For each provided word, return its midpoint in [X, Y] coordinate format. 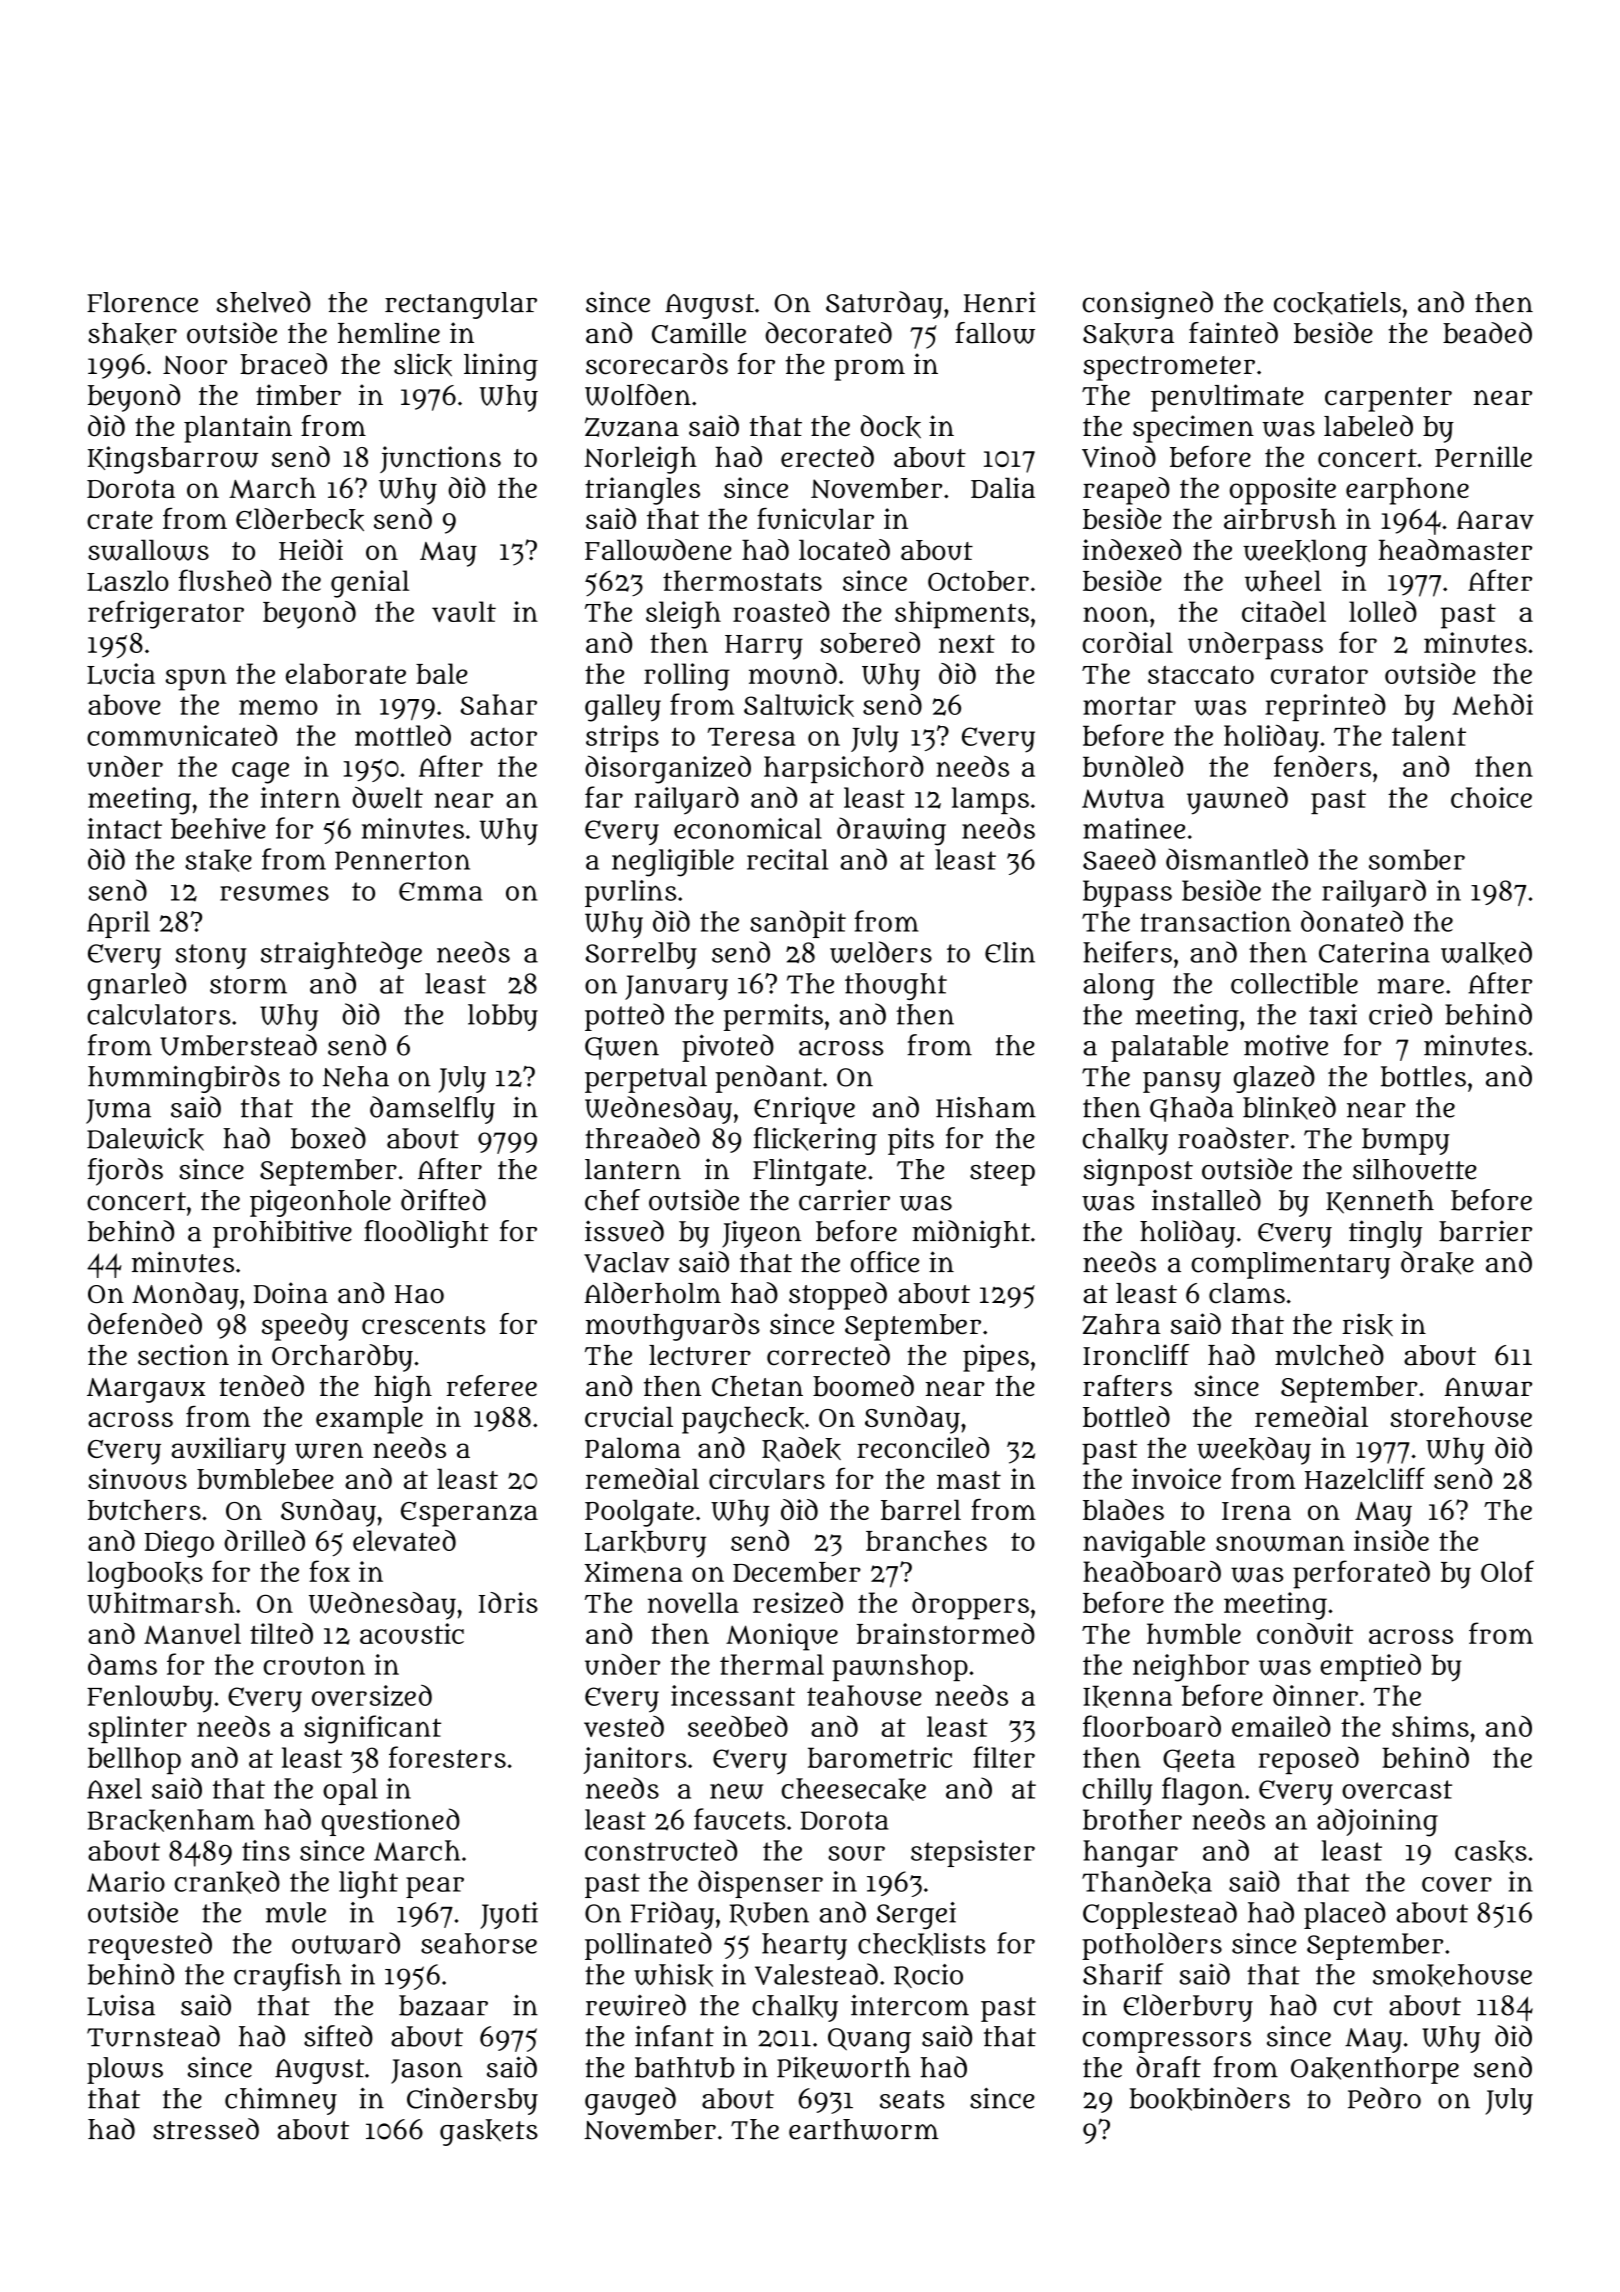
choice [1491, 797]
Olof [1507, 1571]
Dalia [1003, 487]
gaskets [489, 2132]
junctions [440, 459]
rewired [636, 2005]
